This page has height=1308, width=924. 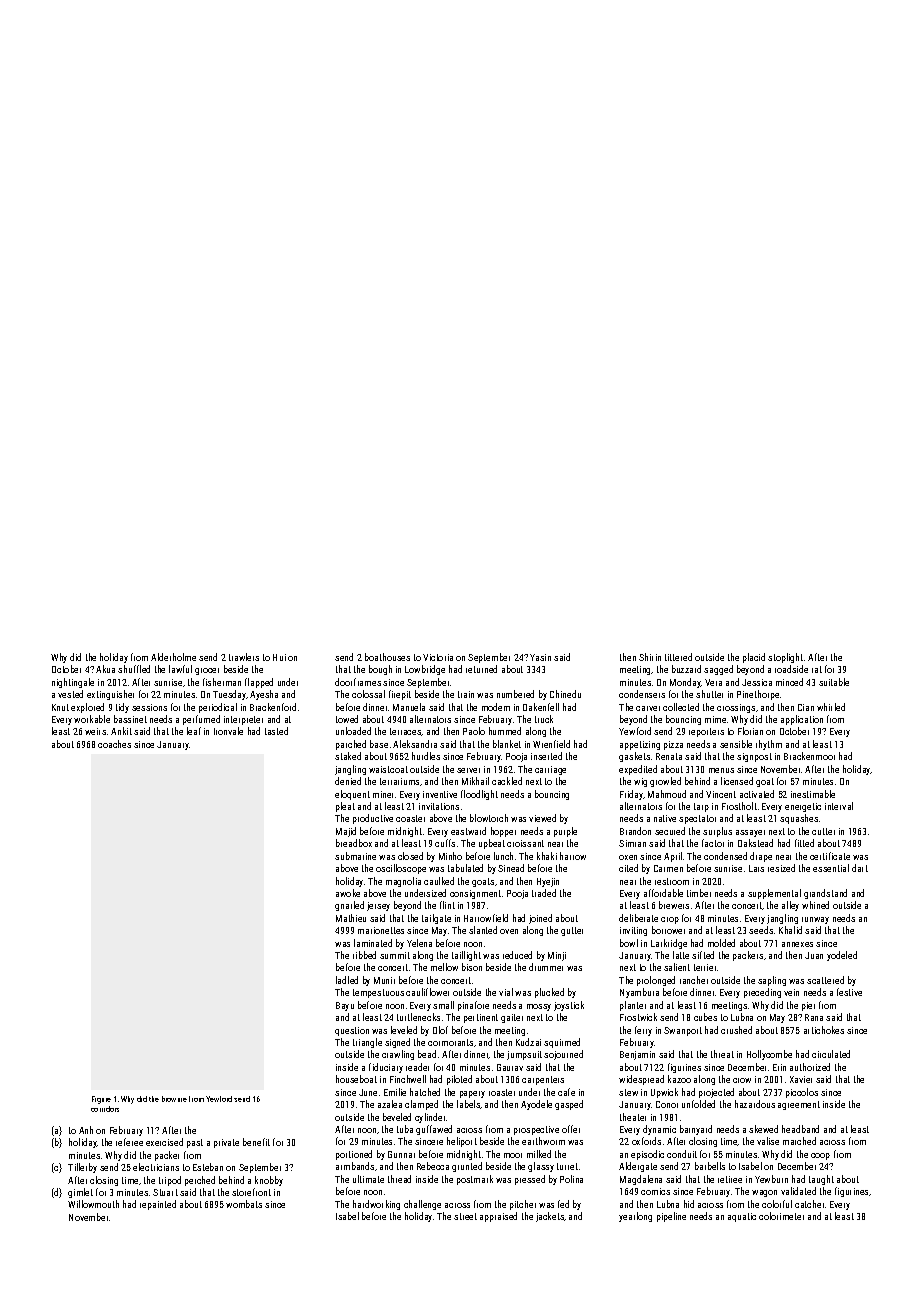 What do you see at coordinates (101, 1100) in the page?
I see `Figure` at bounding box center [101, 1100].
